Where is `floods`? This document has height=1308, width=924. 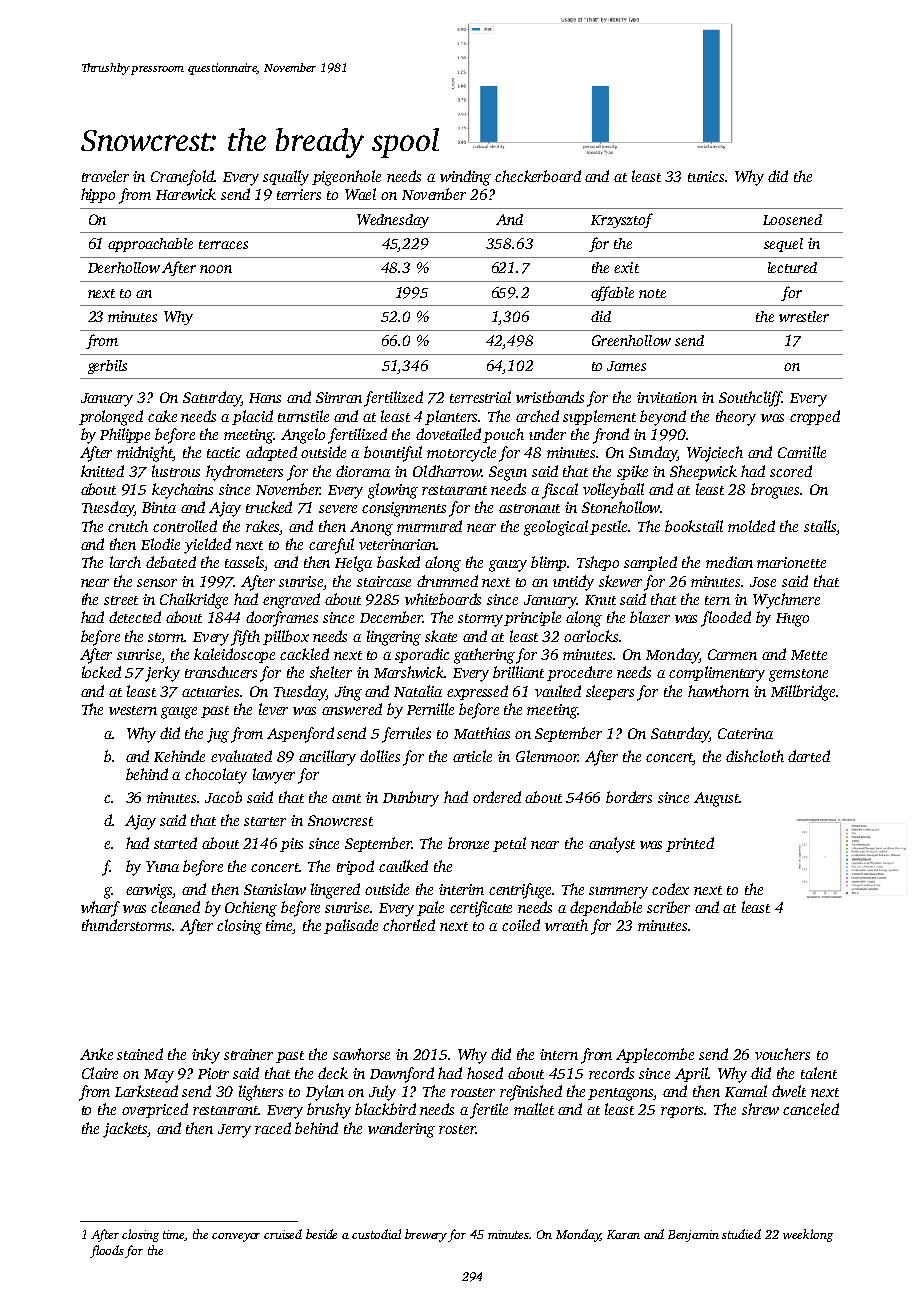 floods is located at coordinates (107, 1251).
